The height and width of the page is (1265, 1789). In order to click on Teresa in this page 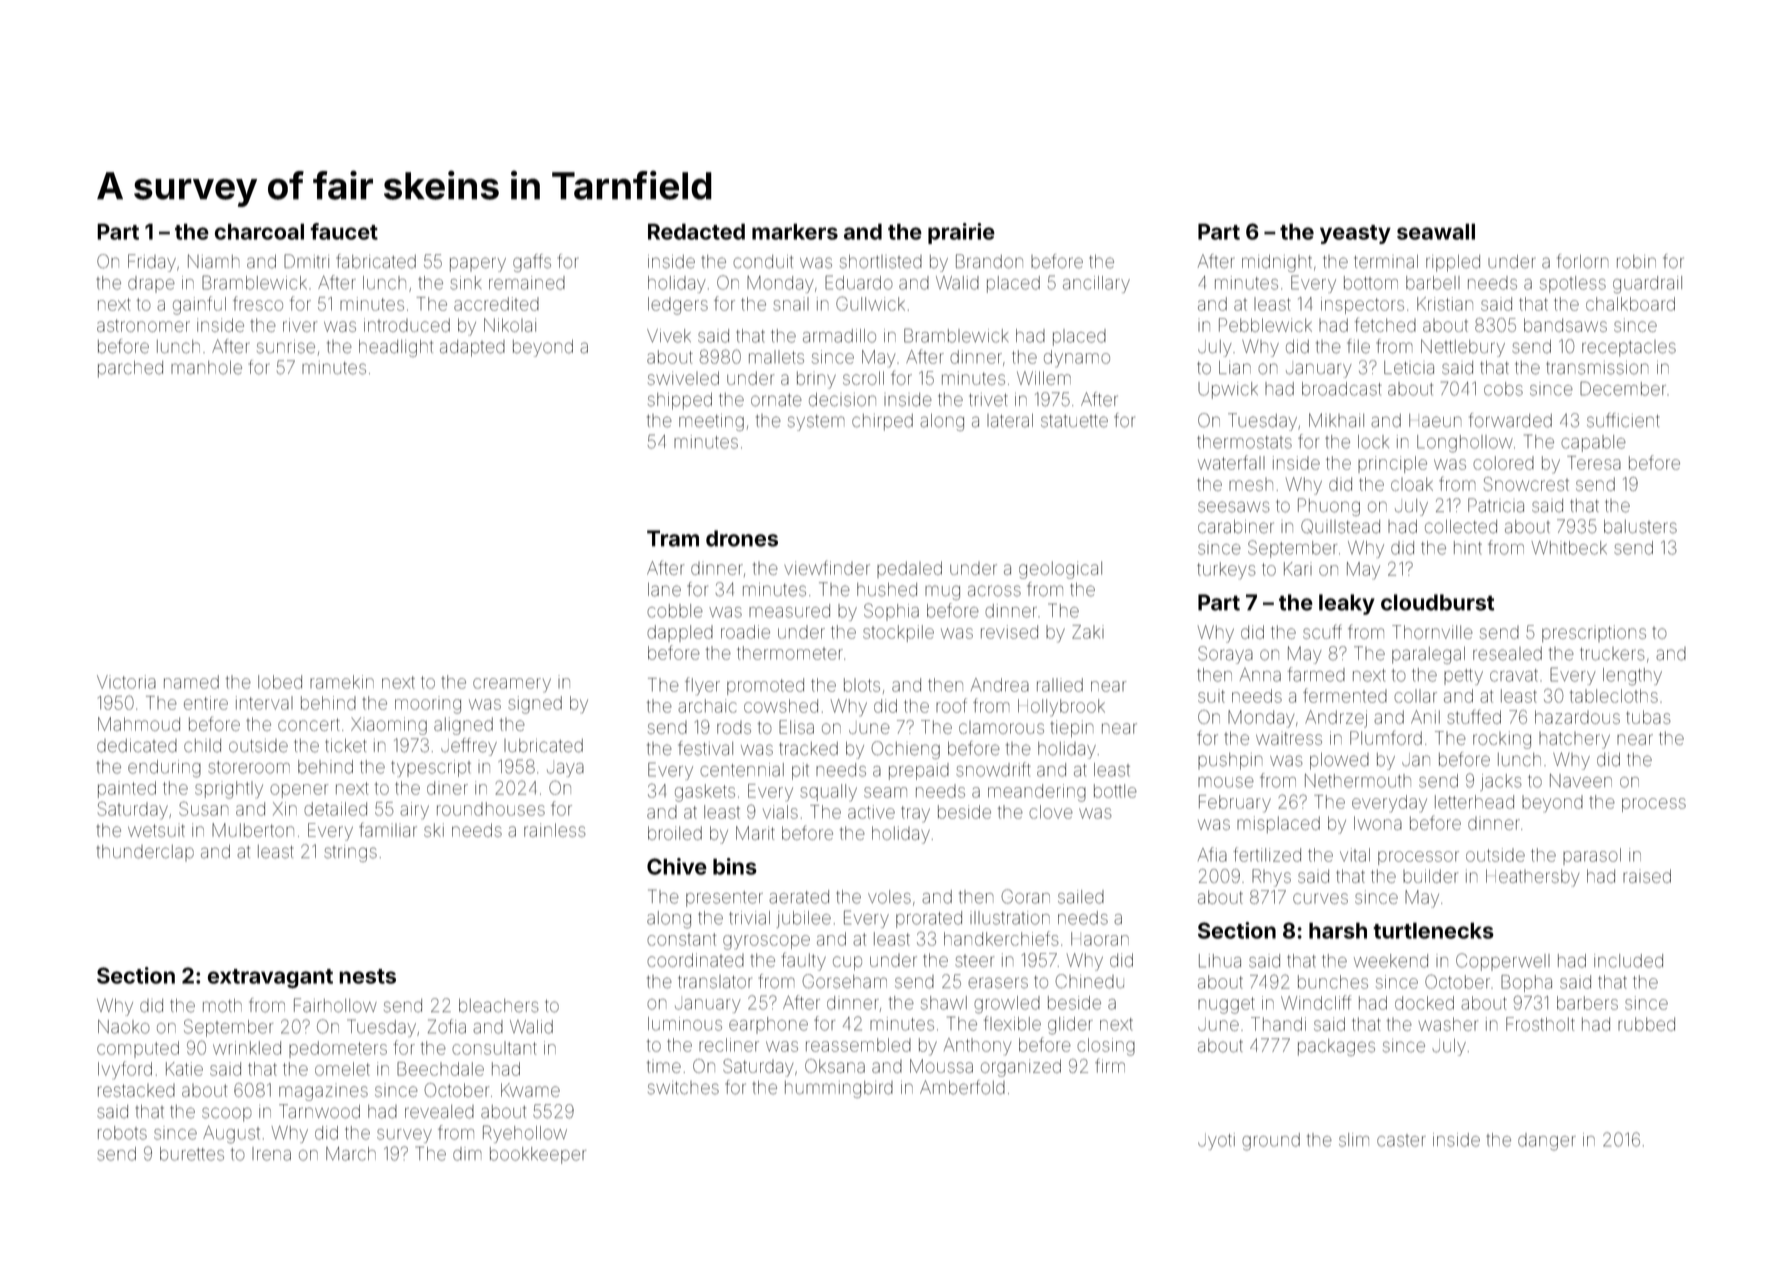, I will do `click(1594, 463)`.
